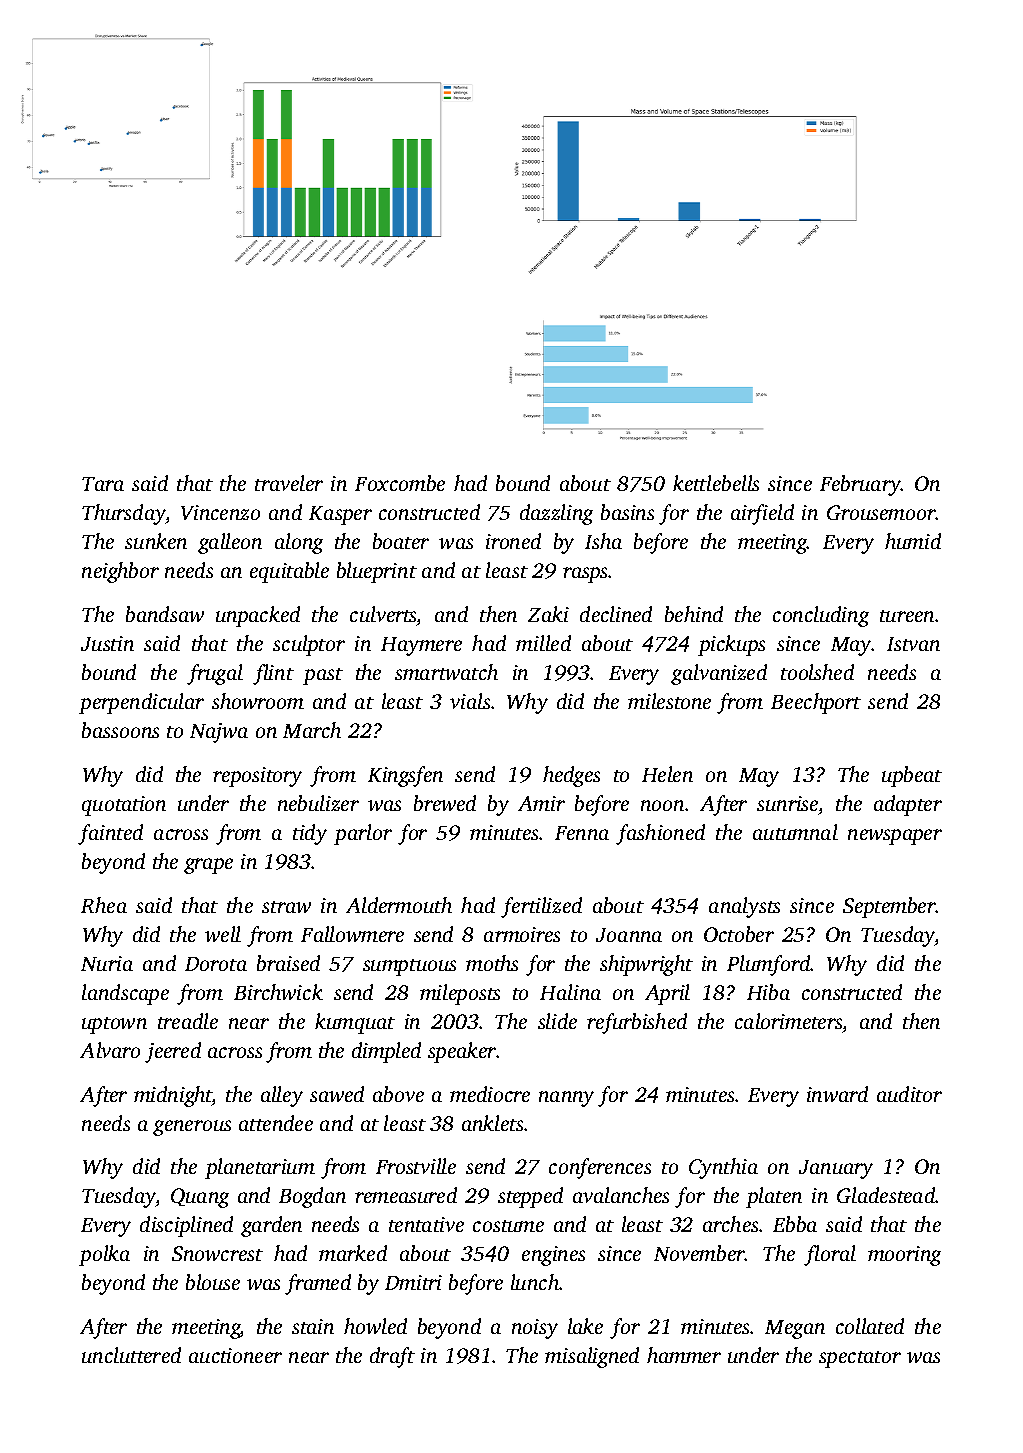 This page has width=1023, height=1453. What do you see at coordinates (445, 803) in the page?
I see `brewed` at bounding box center [445, 803].
